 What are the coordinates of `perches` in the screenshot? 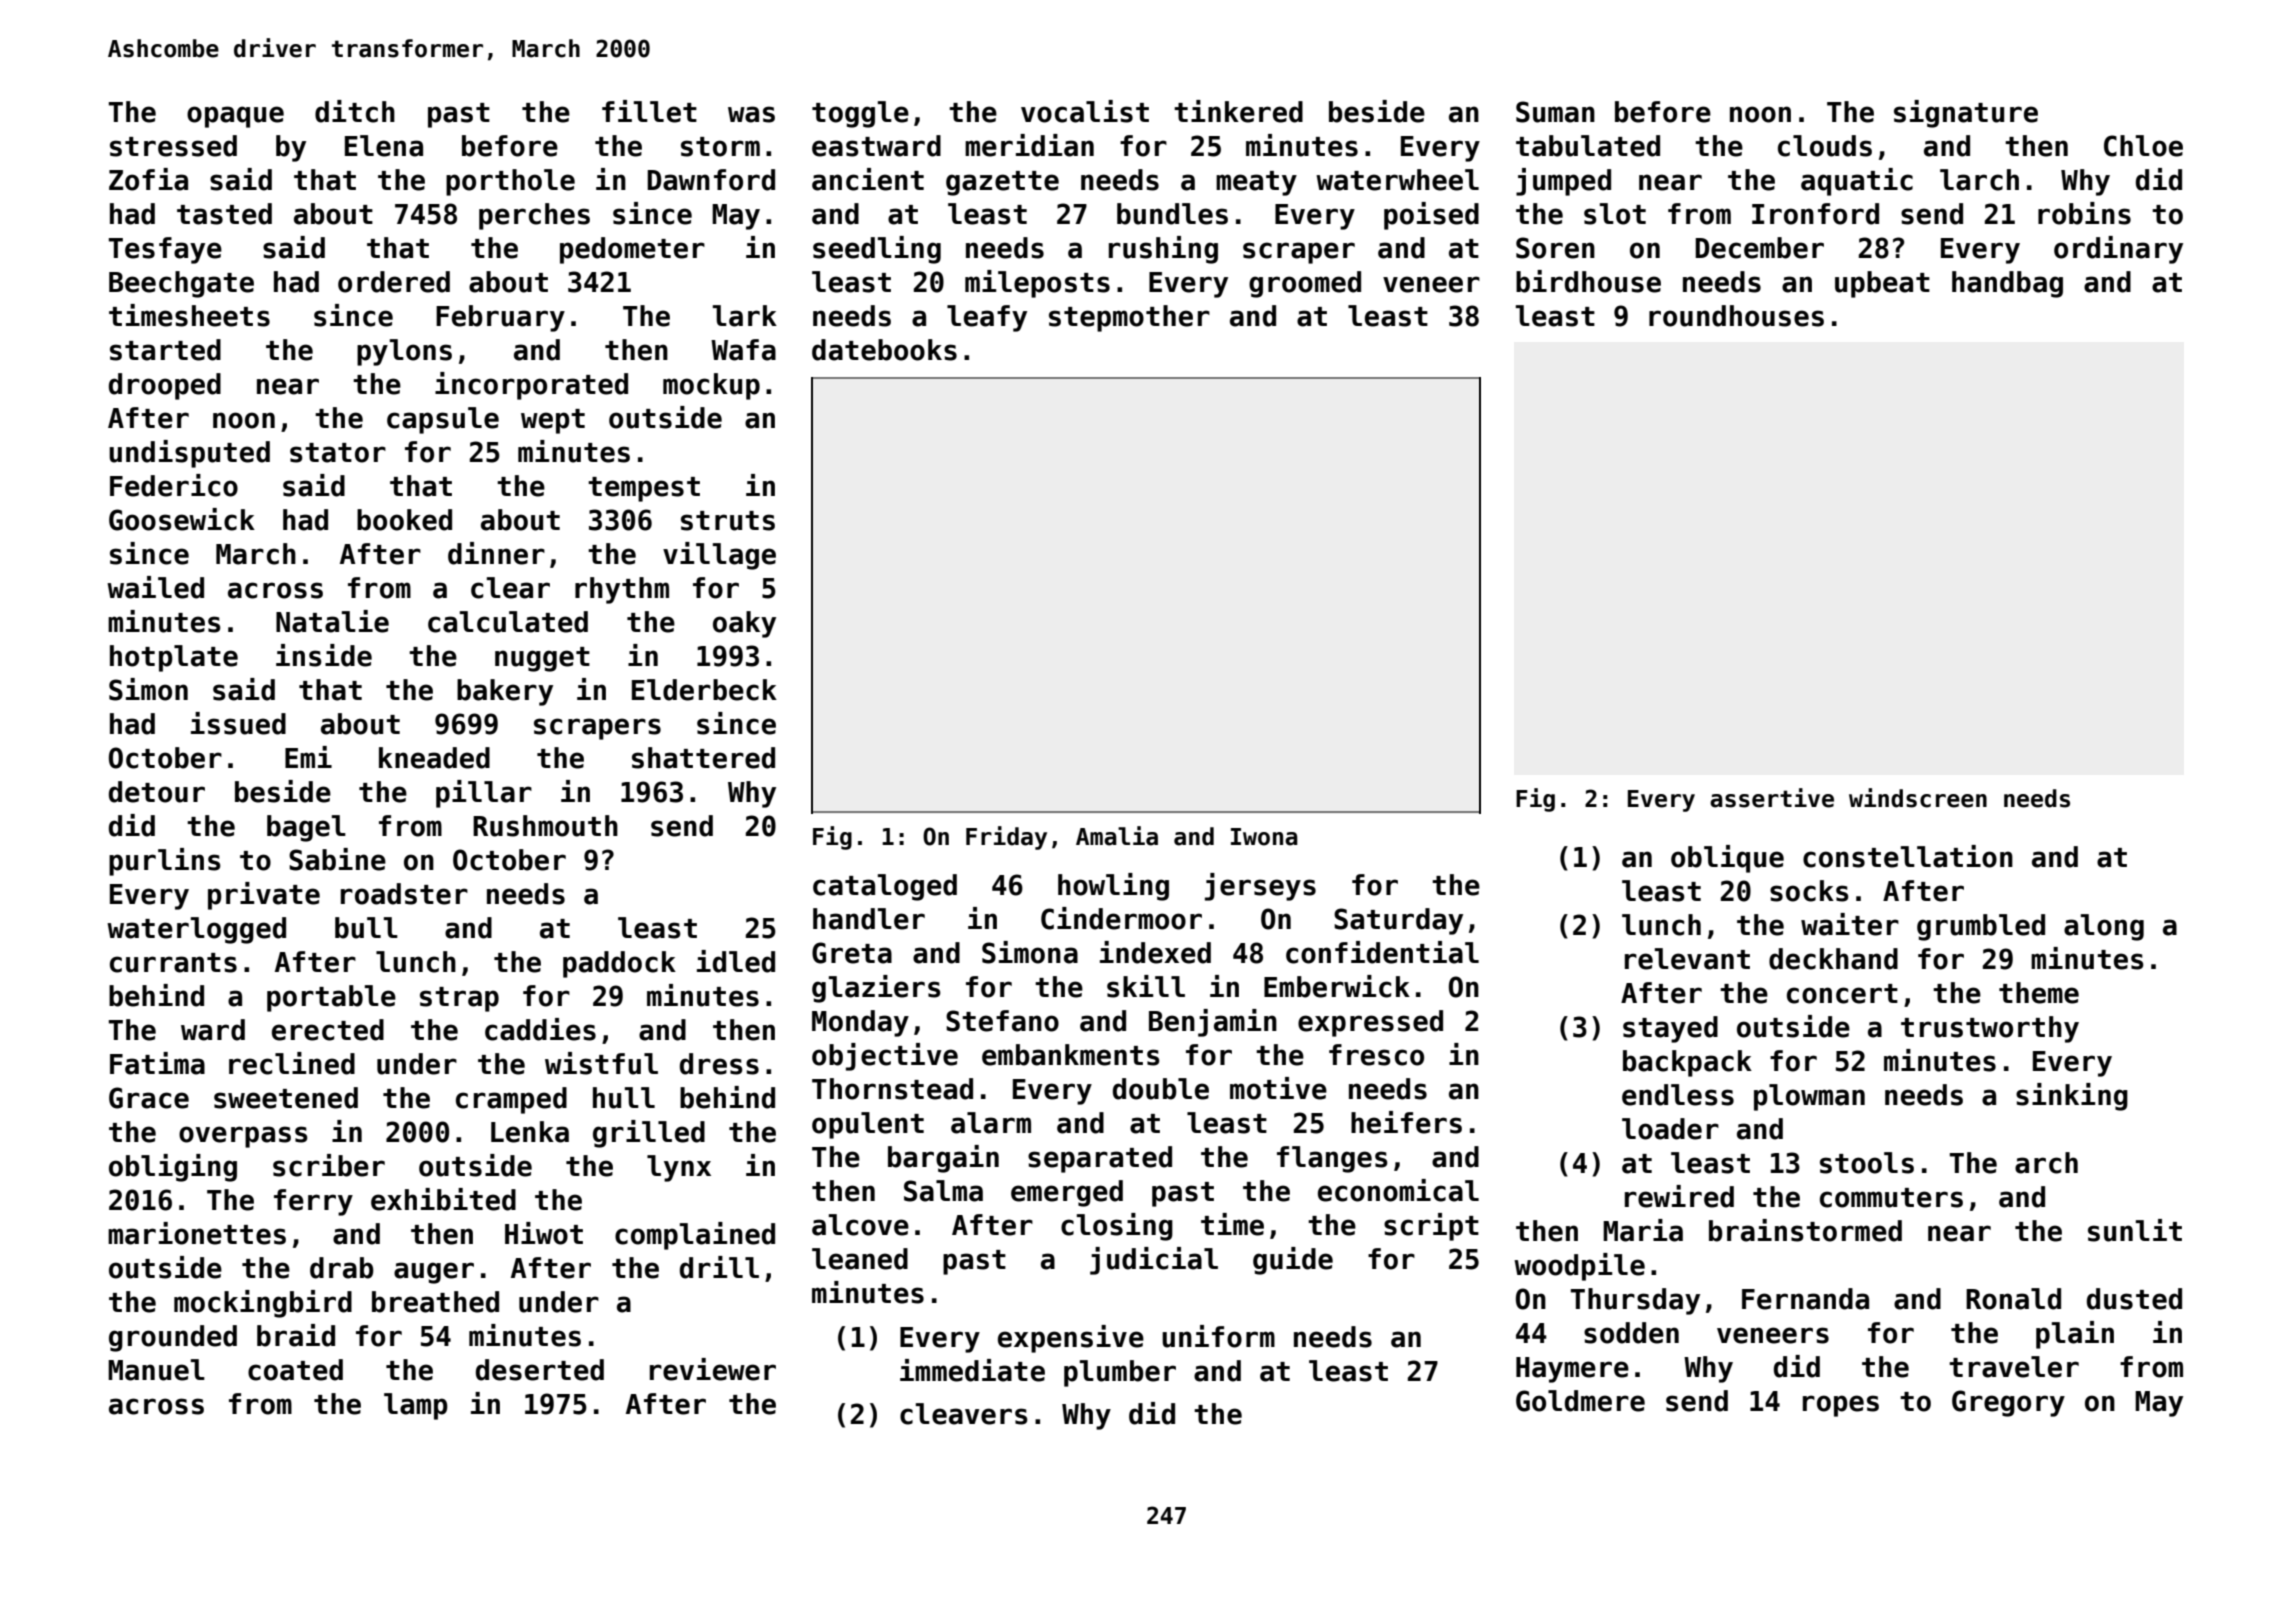 It's located at (534, 216).
